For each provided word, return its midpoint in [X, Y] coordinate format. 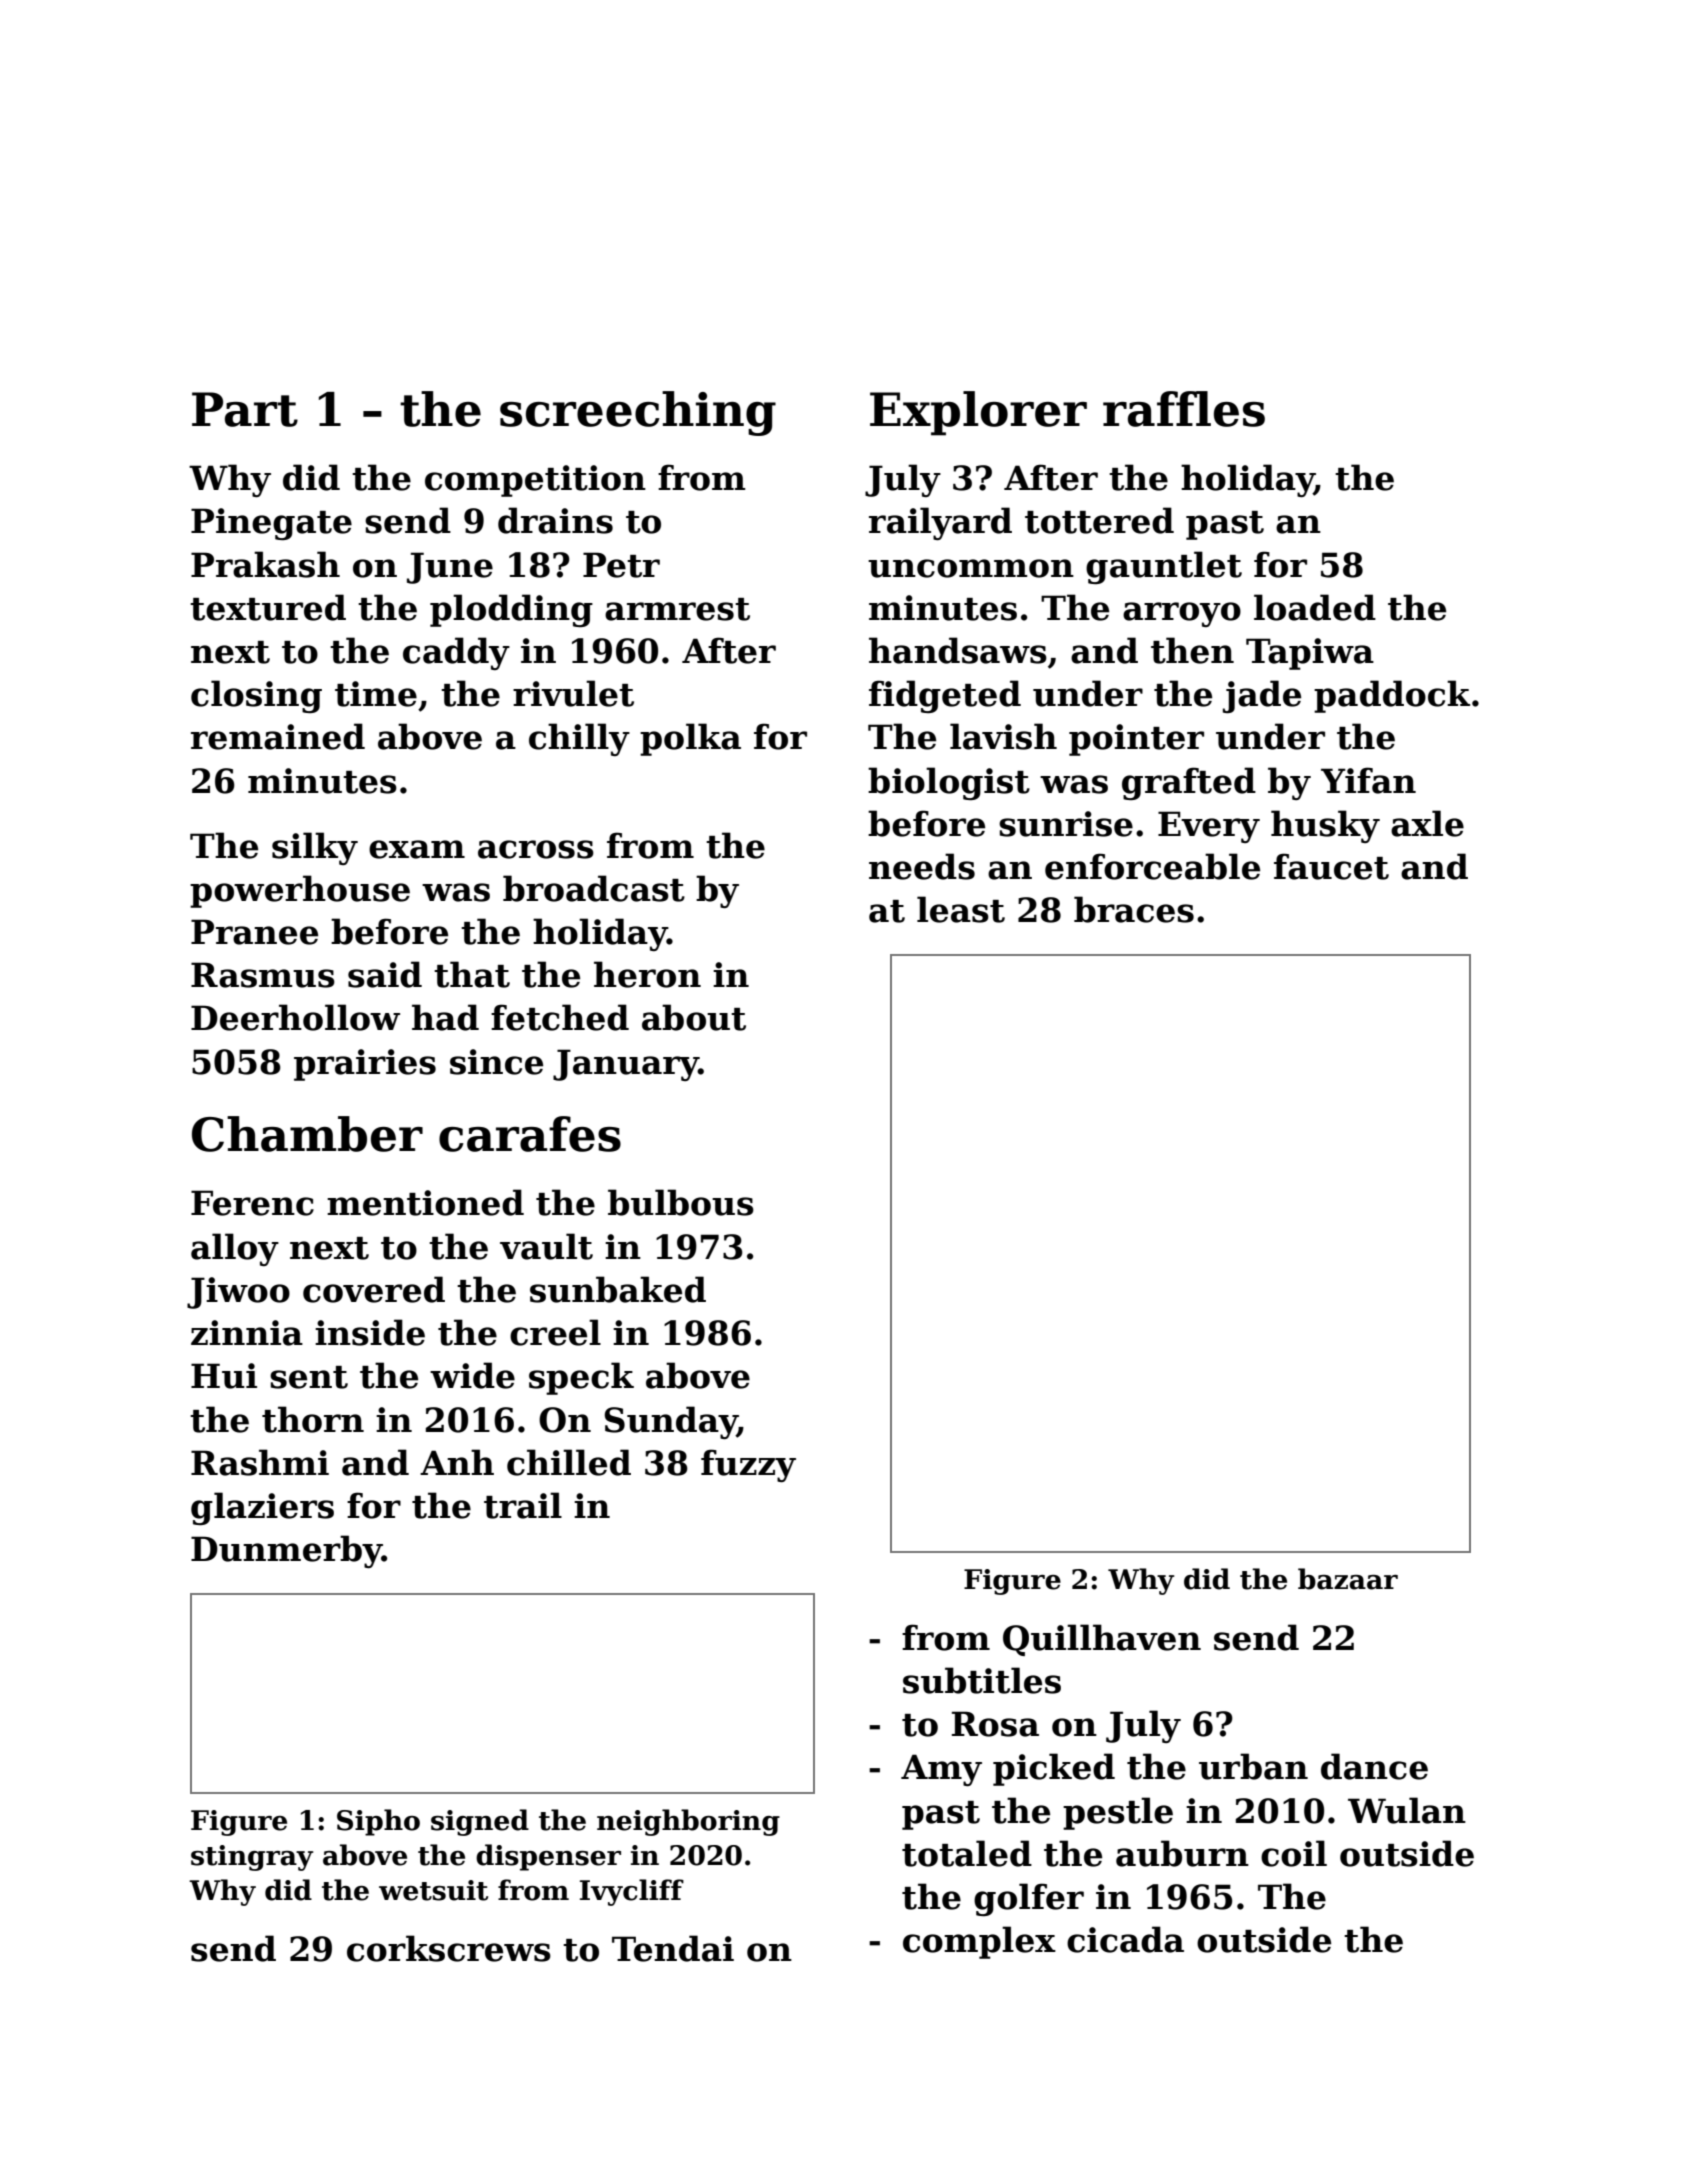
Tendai [673, 1948]
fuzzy [748, 1465]
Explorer [978, 413]
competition [535, 481]
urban [1253, 1766]
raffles [1184, 409]
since [496, 1062]
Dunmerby [286, 1551]
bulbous [681, 1202]
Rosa [995, 1724]
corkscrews [449, 1948]
